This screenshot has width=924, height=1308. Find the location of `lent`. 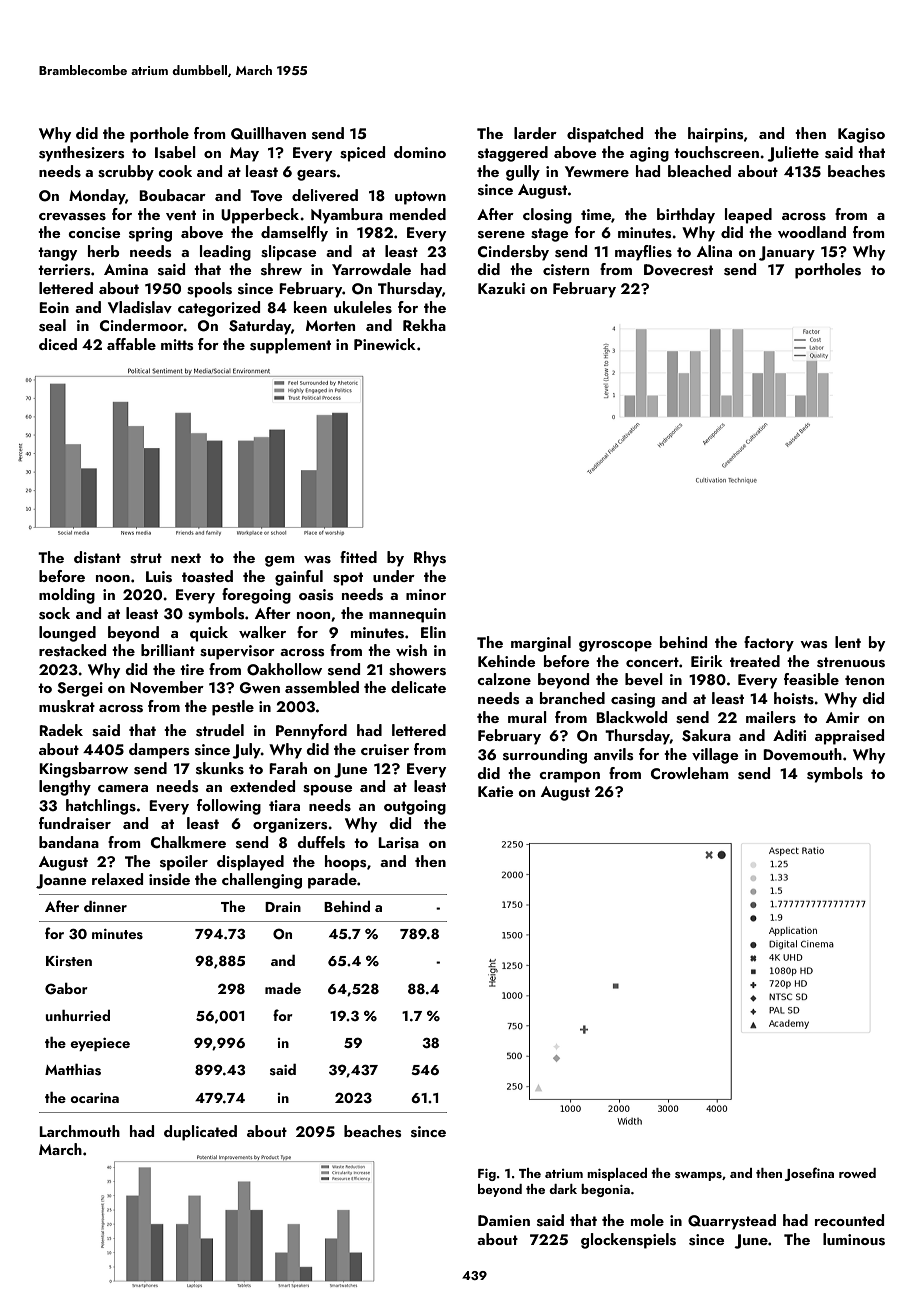

lent is located at coordinates (848, 642).
